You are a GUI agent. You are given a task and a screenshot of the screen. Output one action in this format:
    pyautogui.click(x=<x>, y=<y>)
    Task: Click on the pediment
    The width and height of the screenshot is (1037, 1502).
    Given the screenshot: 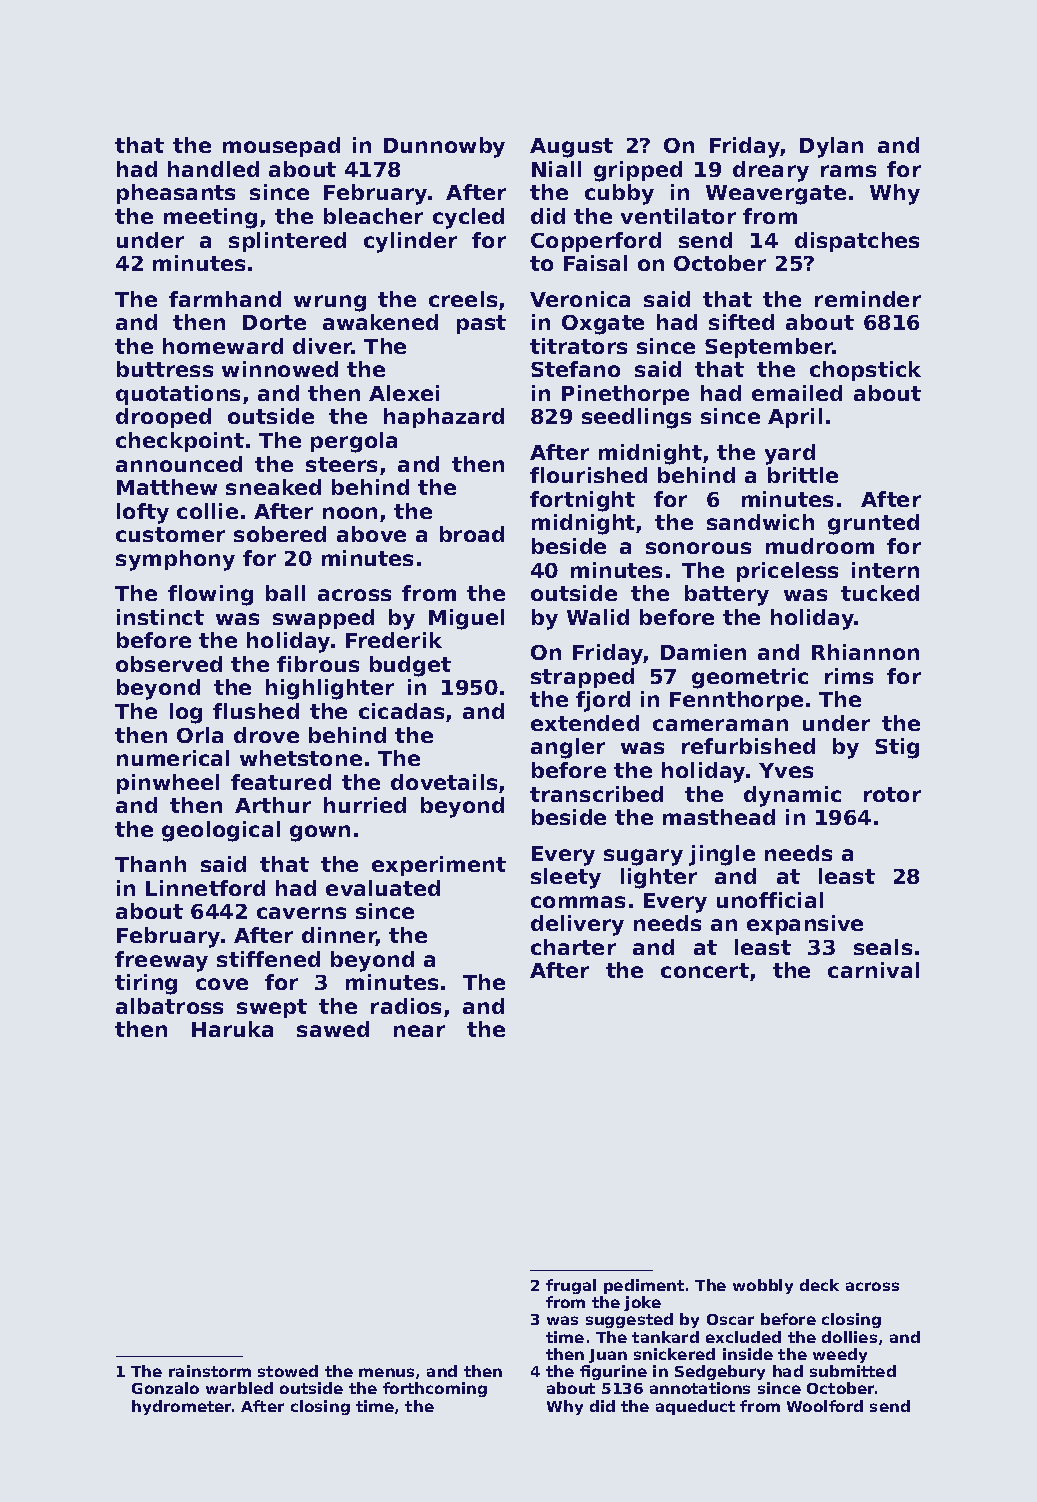 What is the action you would take?
    pyautogui.click(x=644, y=1286)
